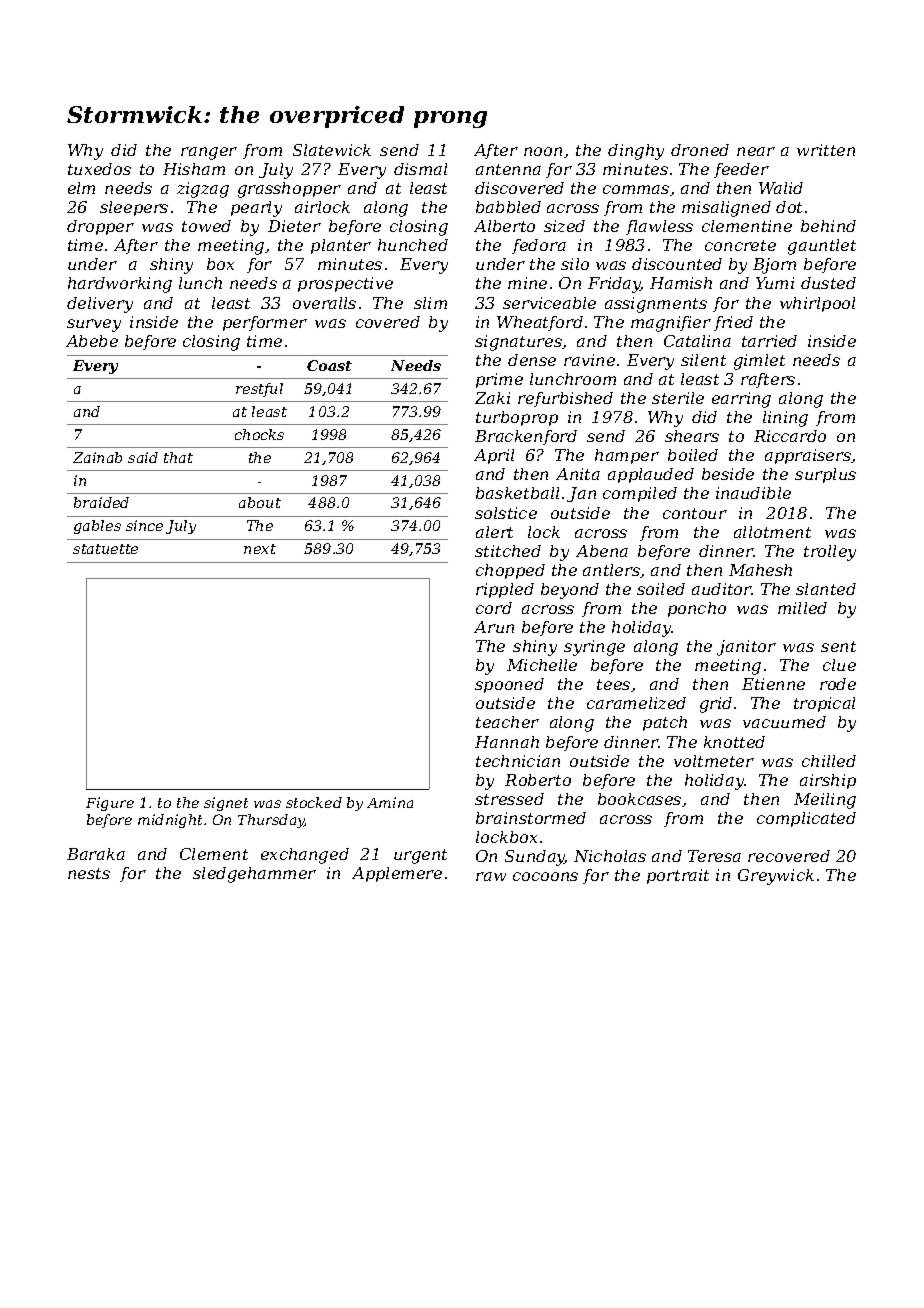 The width and height of the document is (924, 1308). What do you see at coordinates (178, 457) in the document?
I see `that` at bounding box center [178, 457].
